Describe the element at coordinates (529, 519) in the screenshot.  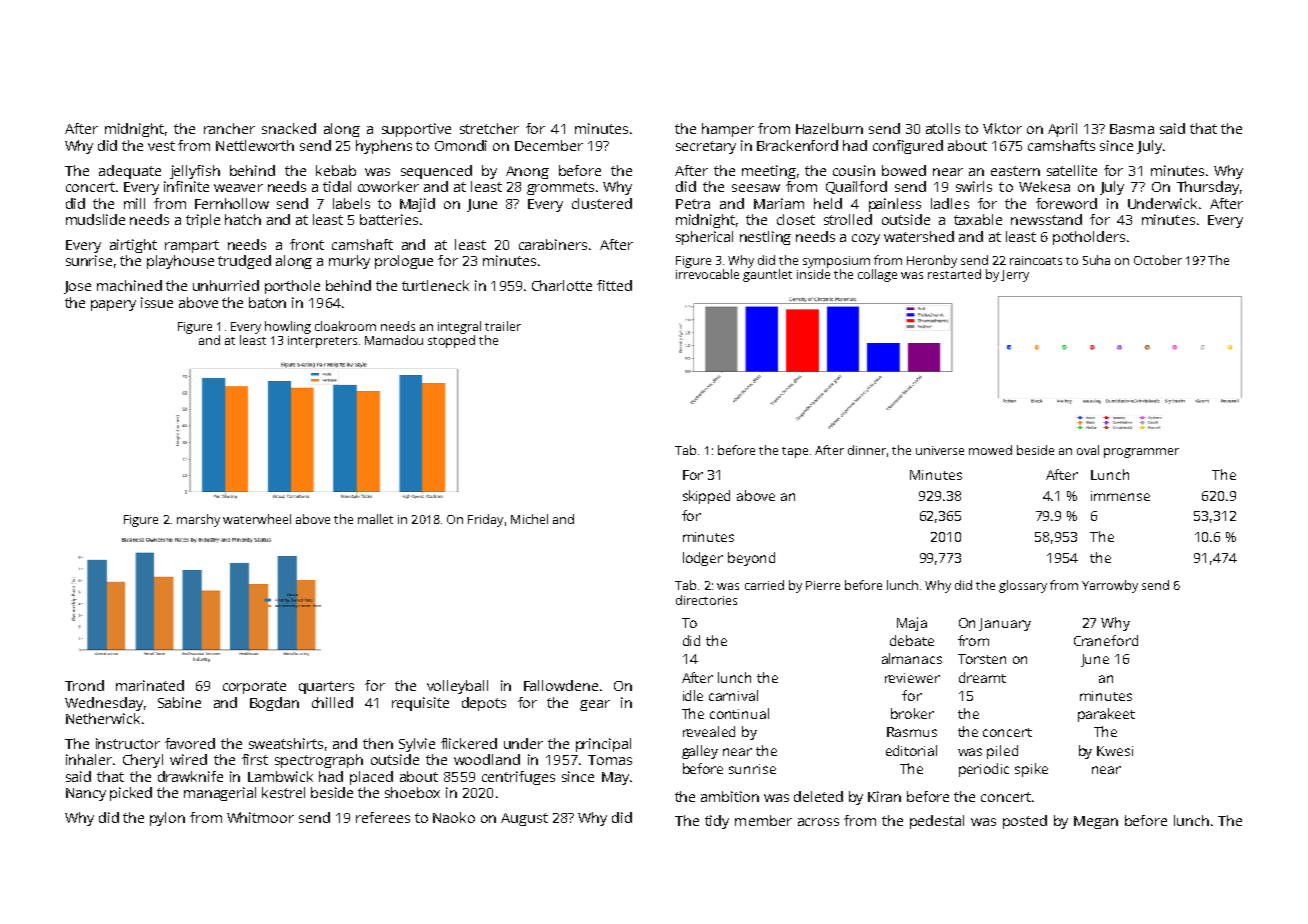
I see `Michel` at that location.
